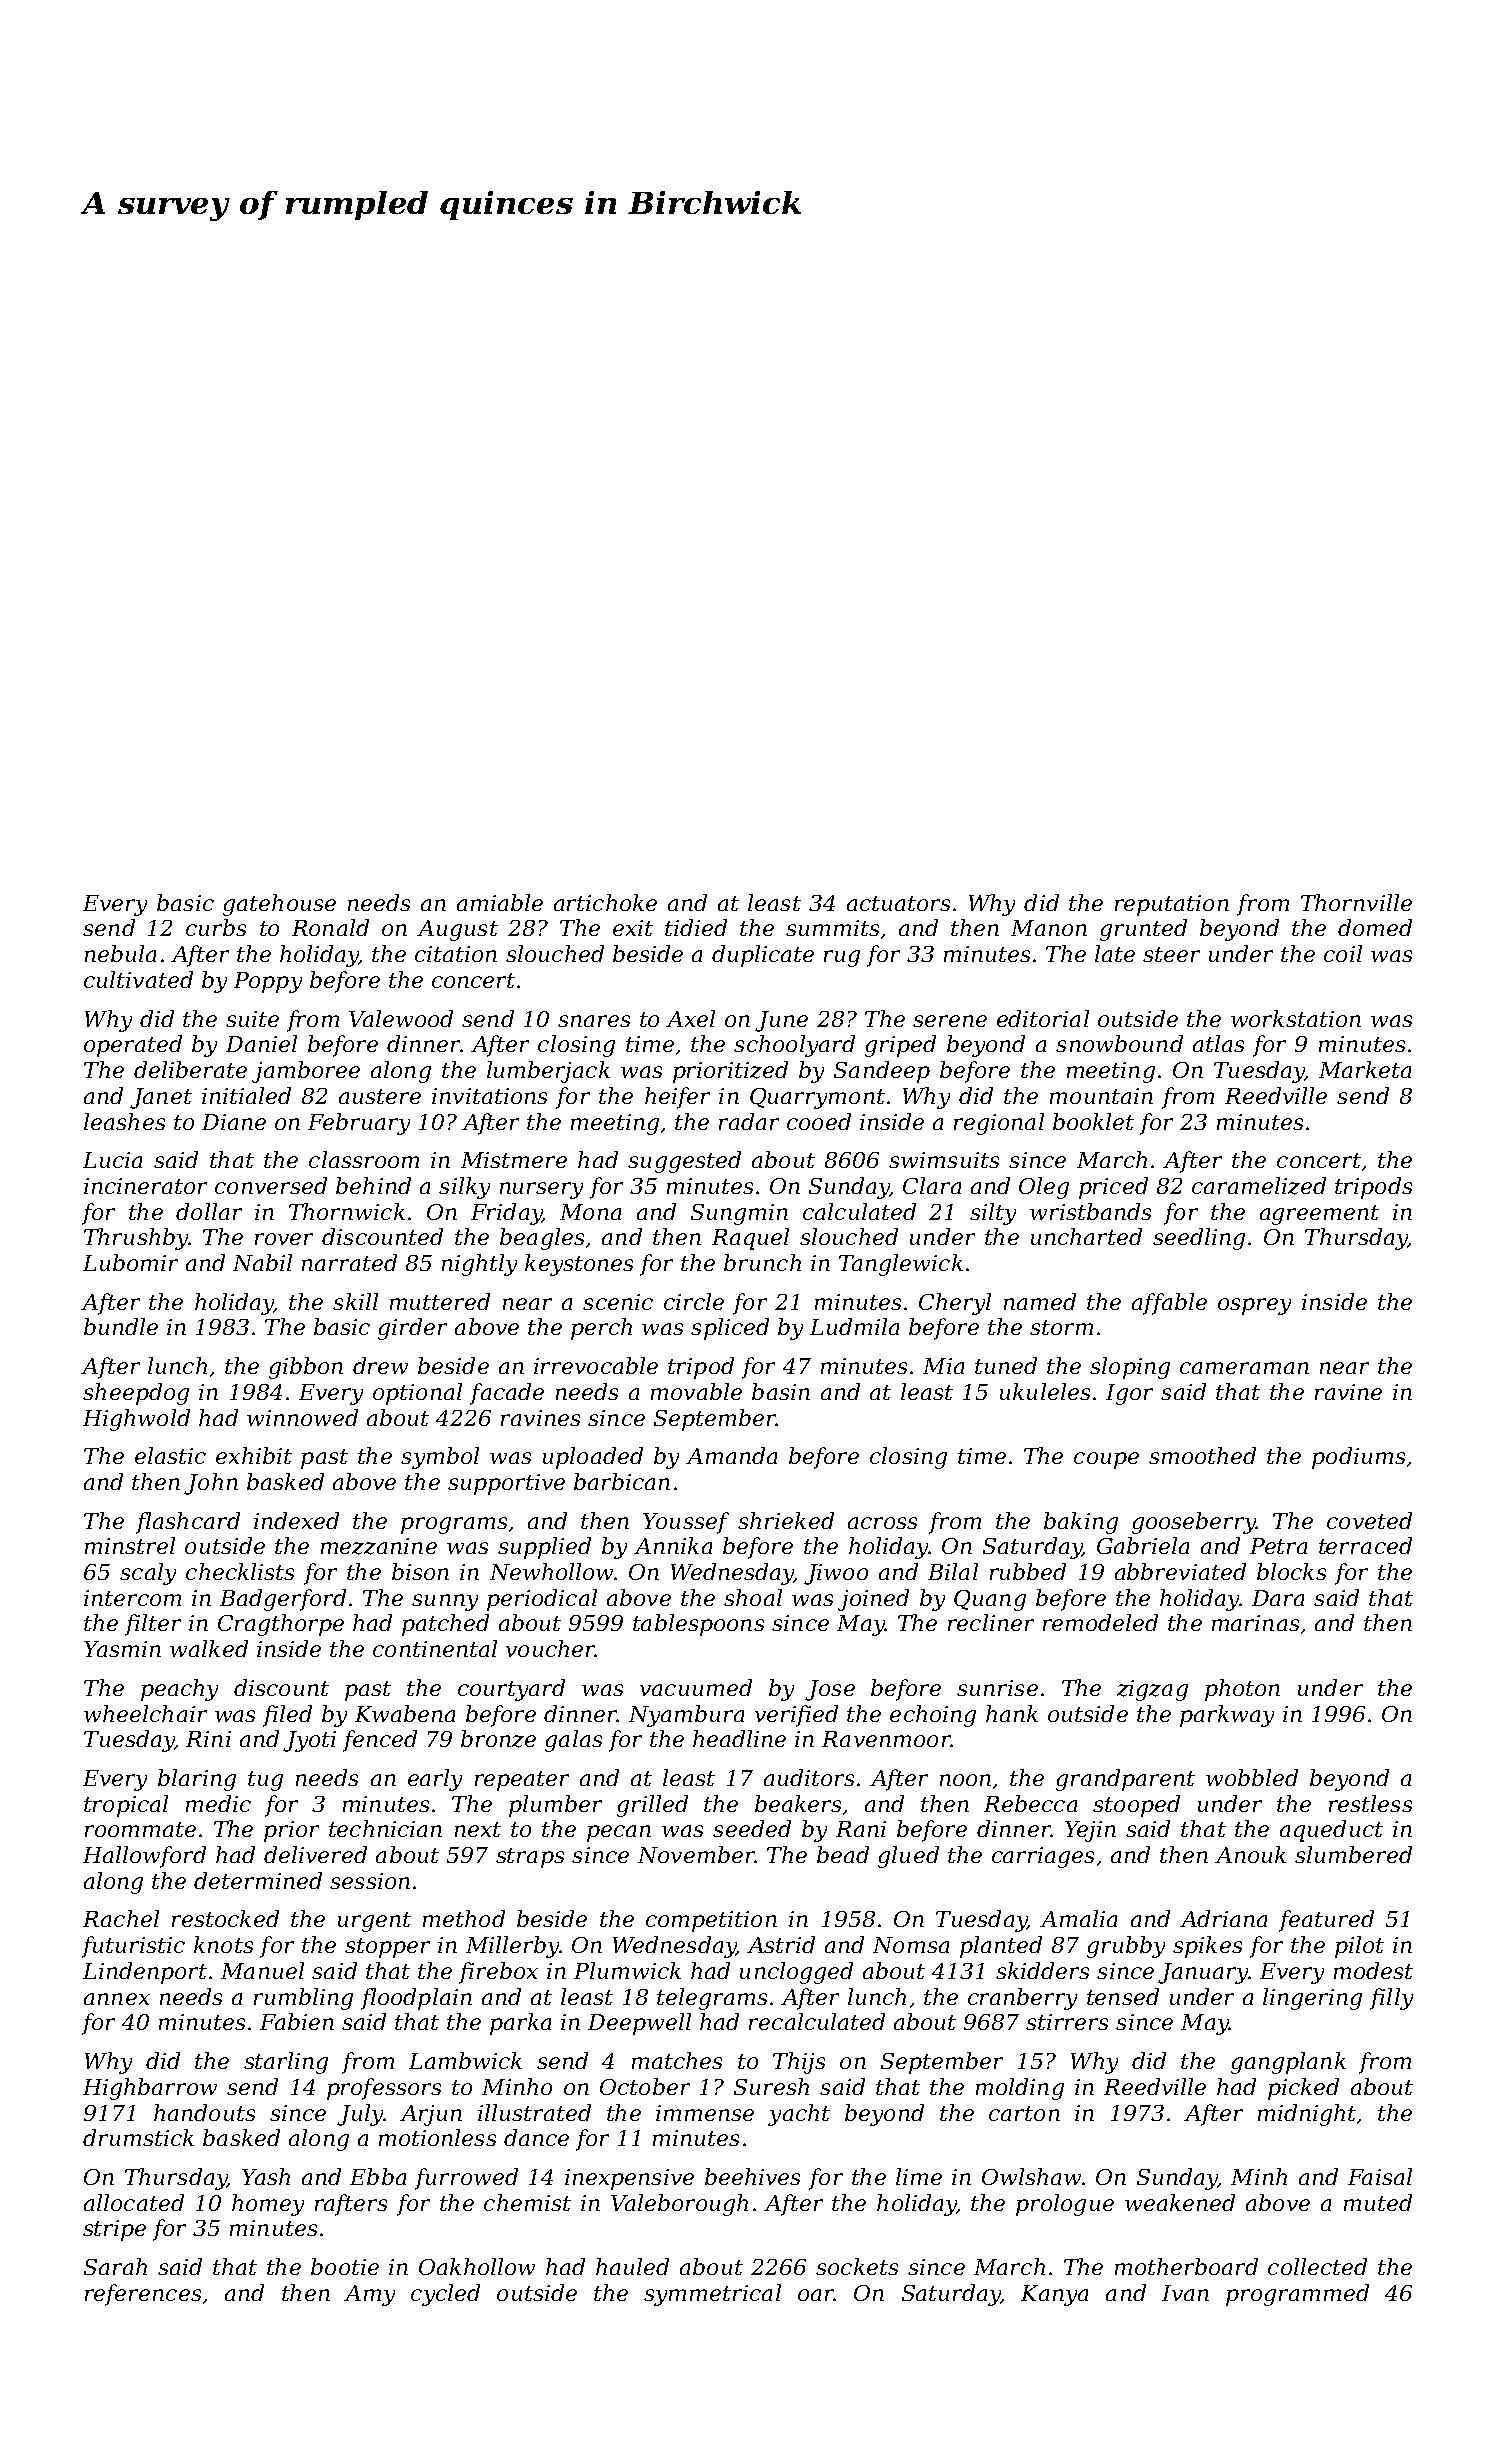 The width and height of the document is (1496, 2464). Describe the element at coordinates (268, 2205) in the document. I see `homey` at that location.
